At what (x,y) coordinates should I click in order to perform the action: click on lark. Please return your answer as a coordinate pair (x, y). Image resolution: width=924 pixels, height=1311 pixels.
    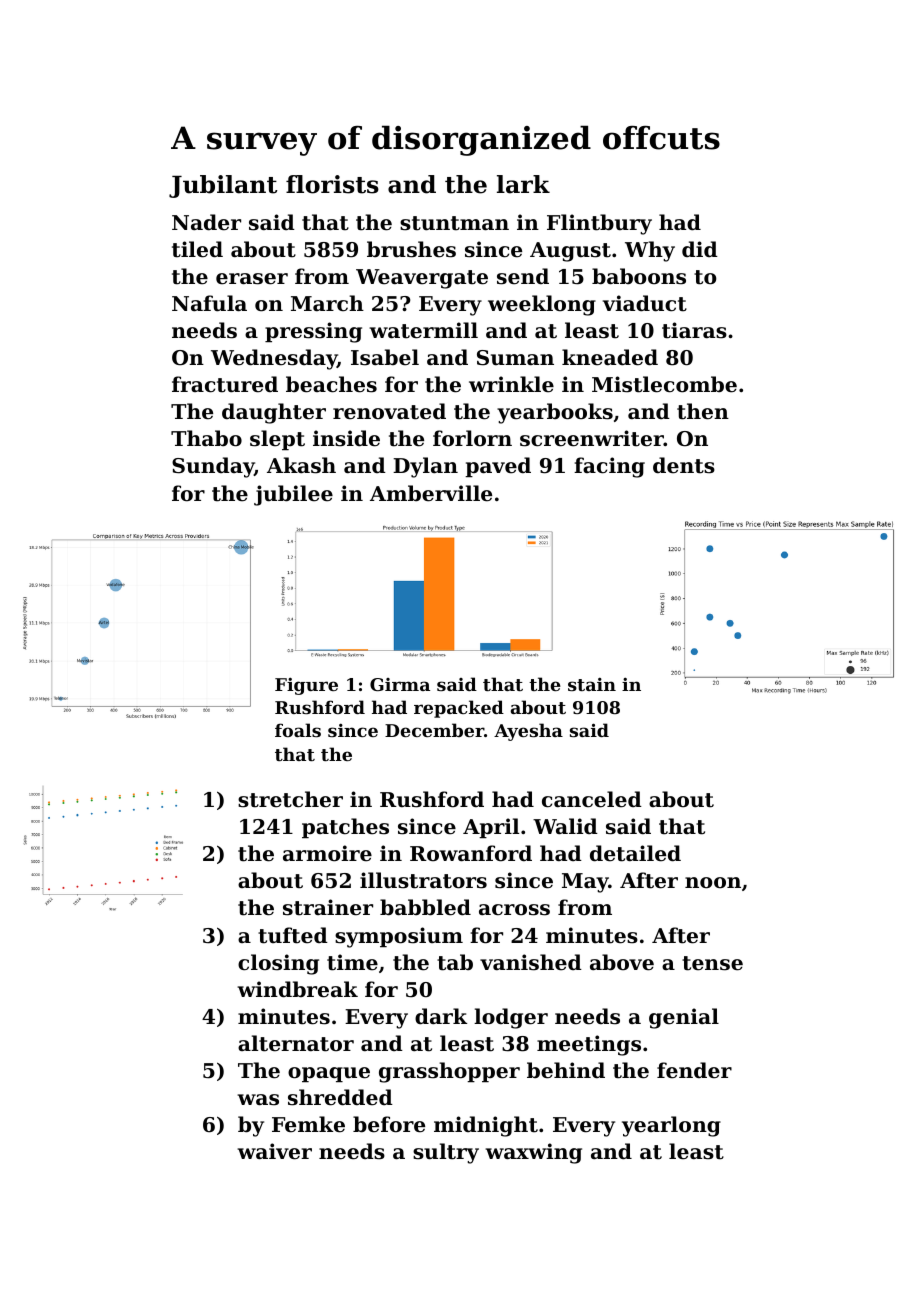
    Looking at the image, I should click on (523, 184).
